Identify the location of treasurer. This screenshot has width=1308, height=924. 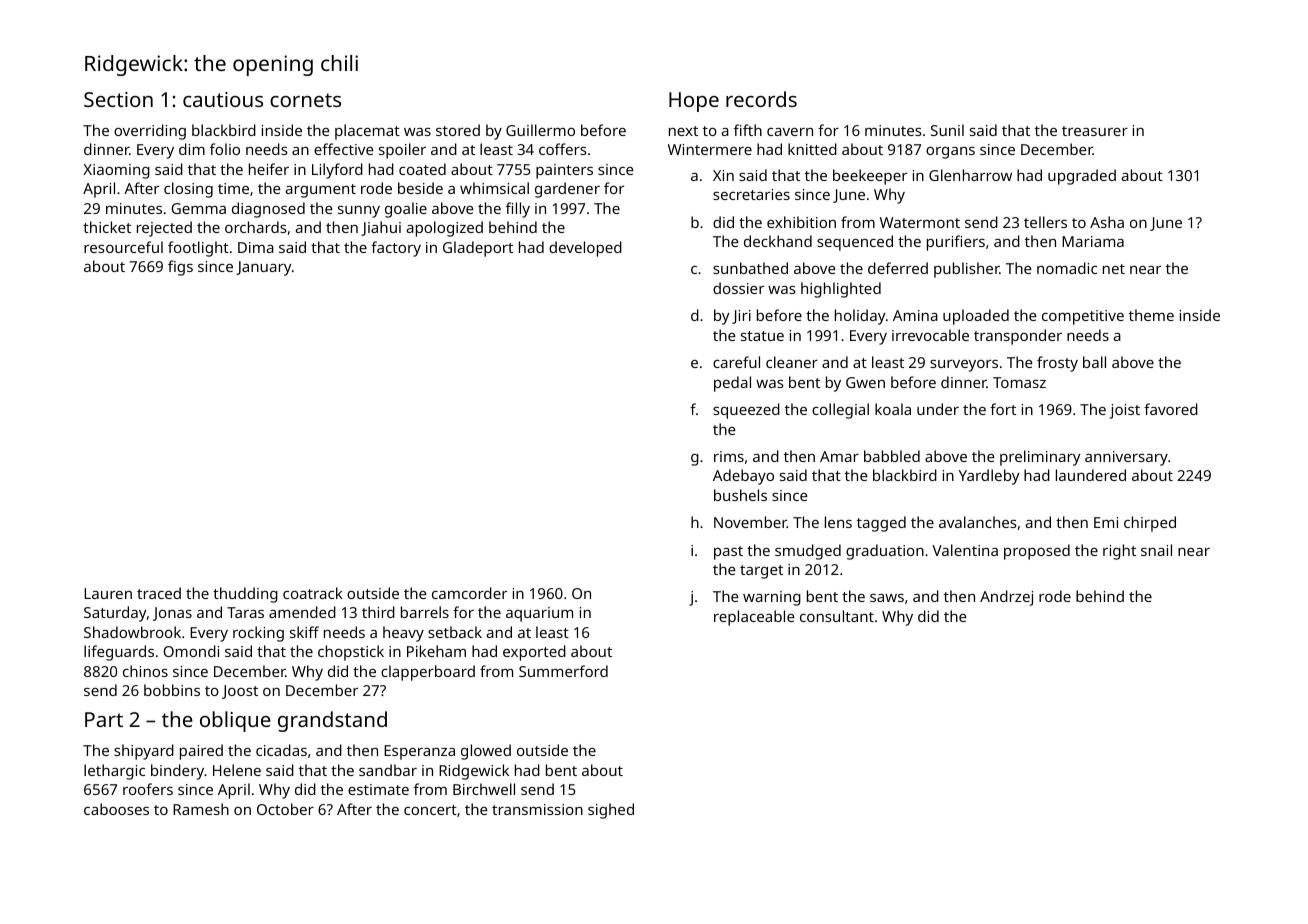
(1095, 131).
